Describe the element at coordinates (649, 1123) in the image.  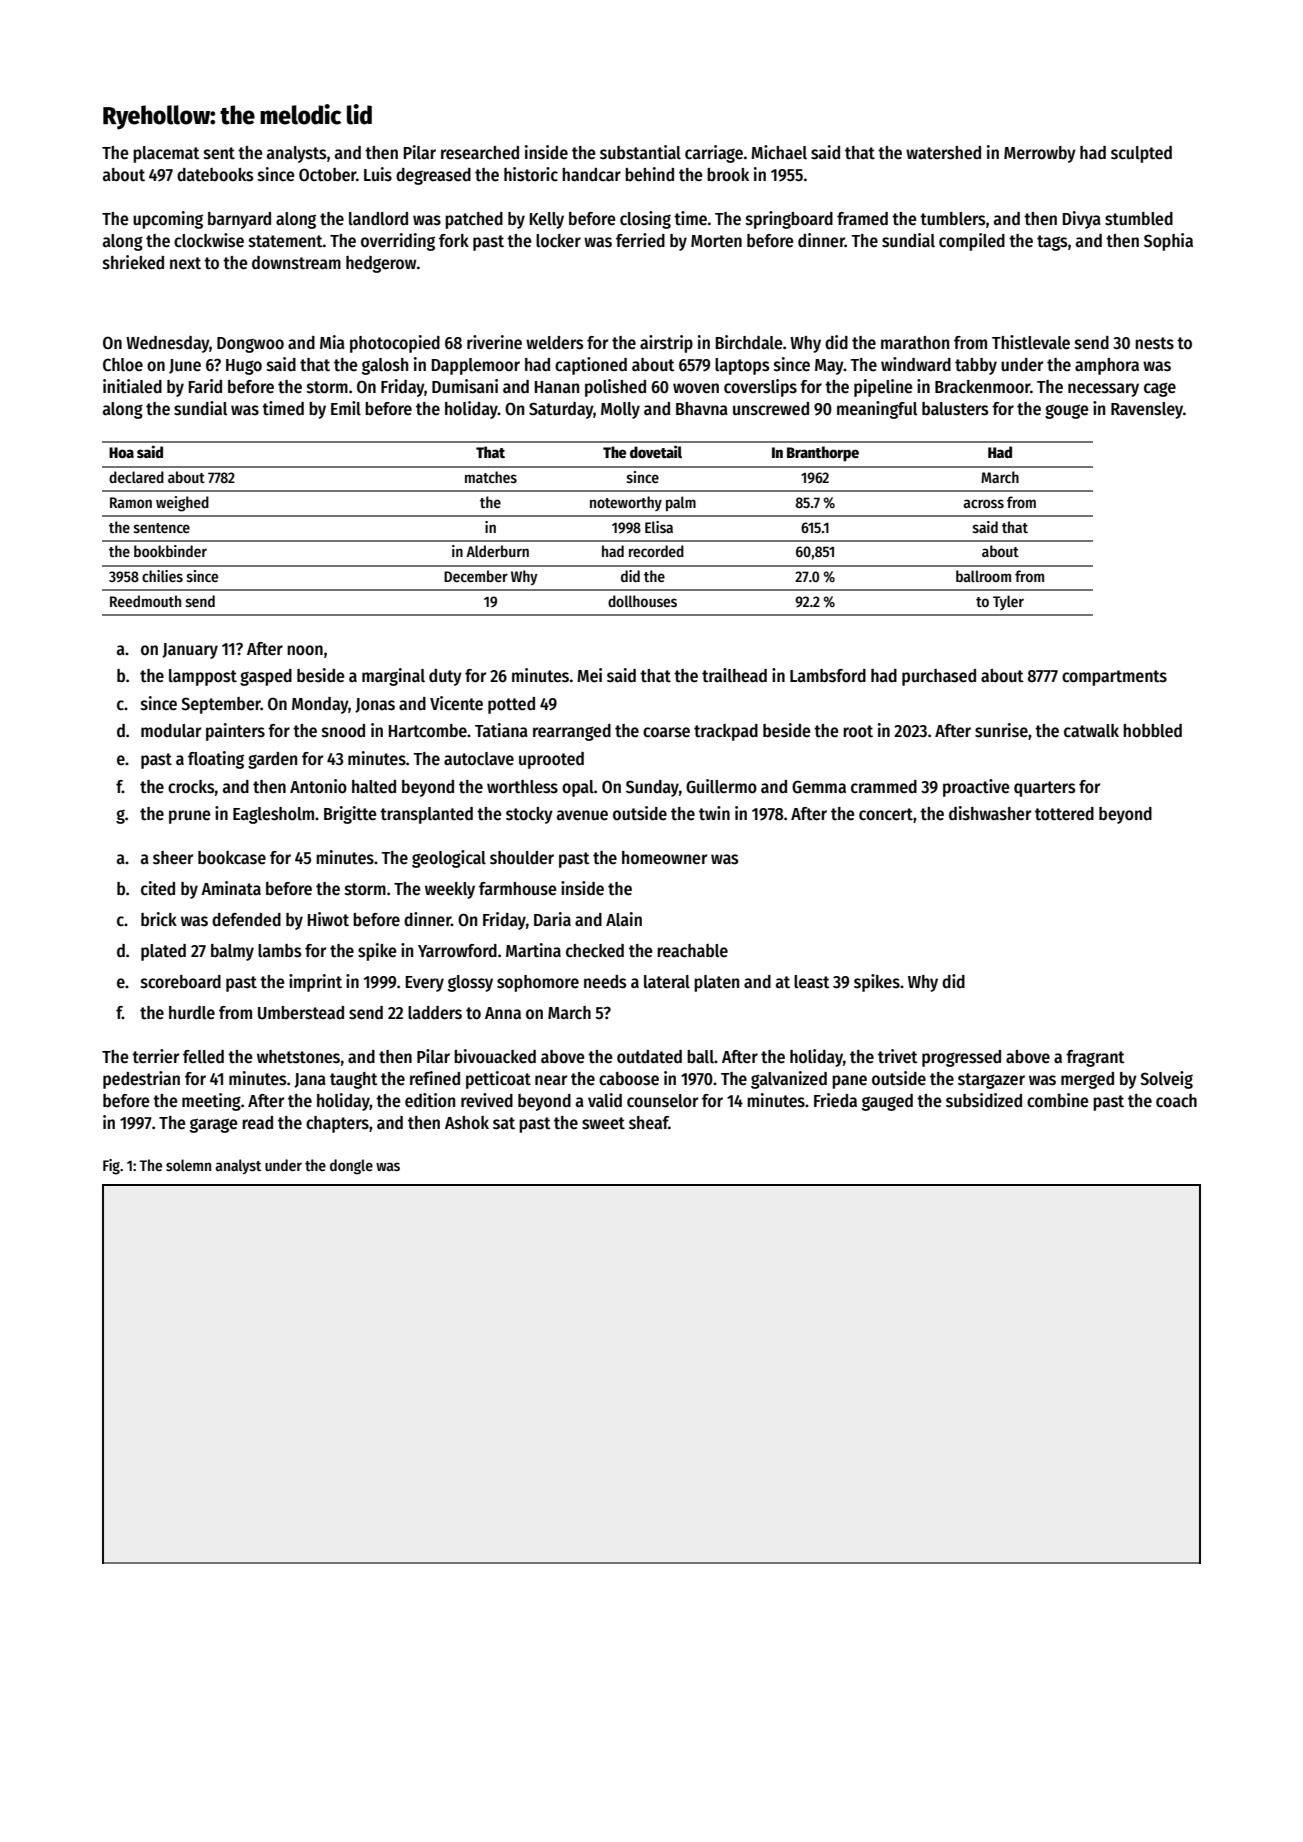
I see `sheaf` at that location.
